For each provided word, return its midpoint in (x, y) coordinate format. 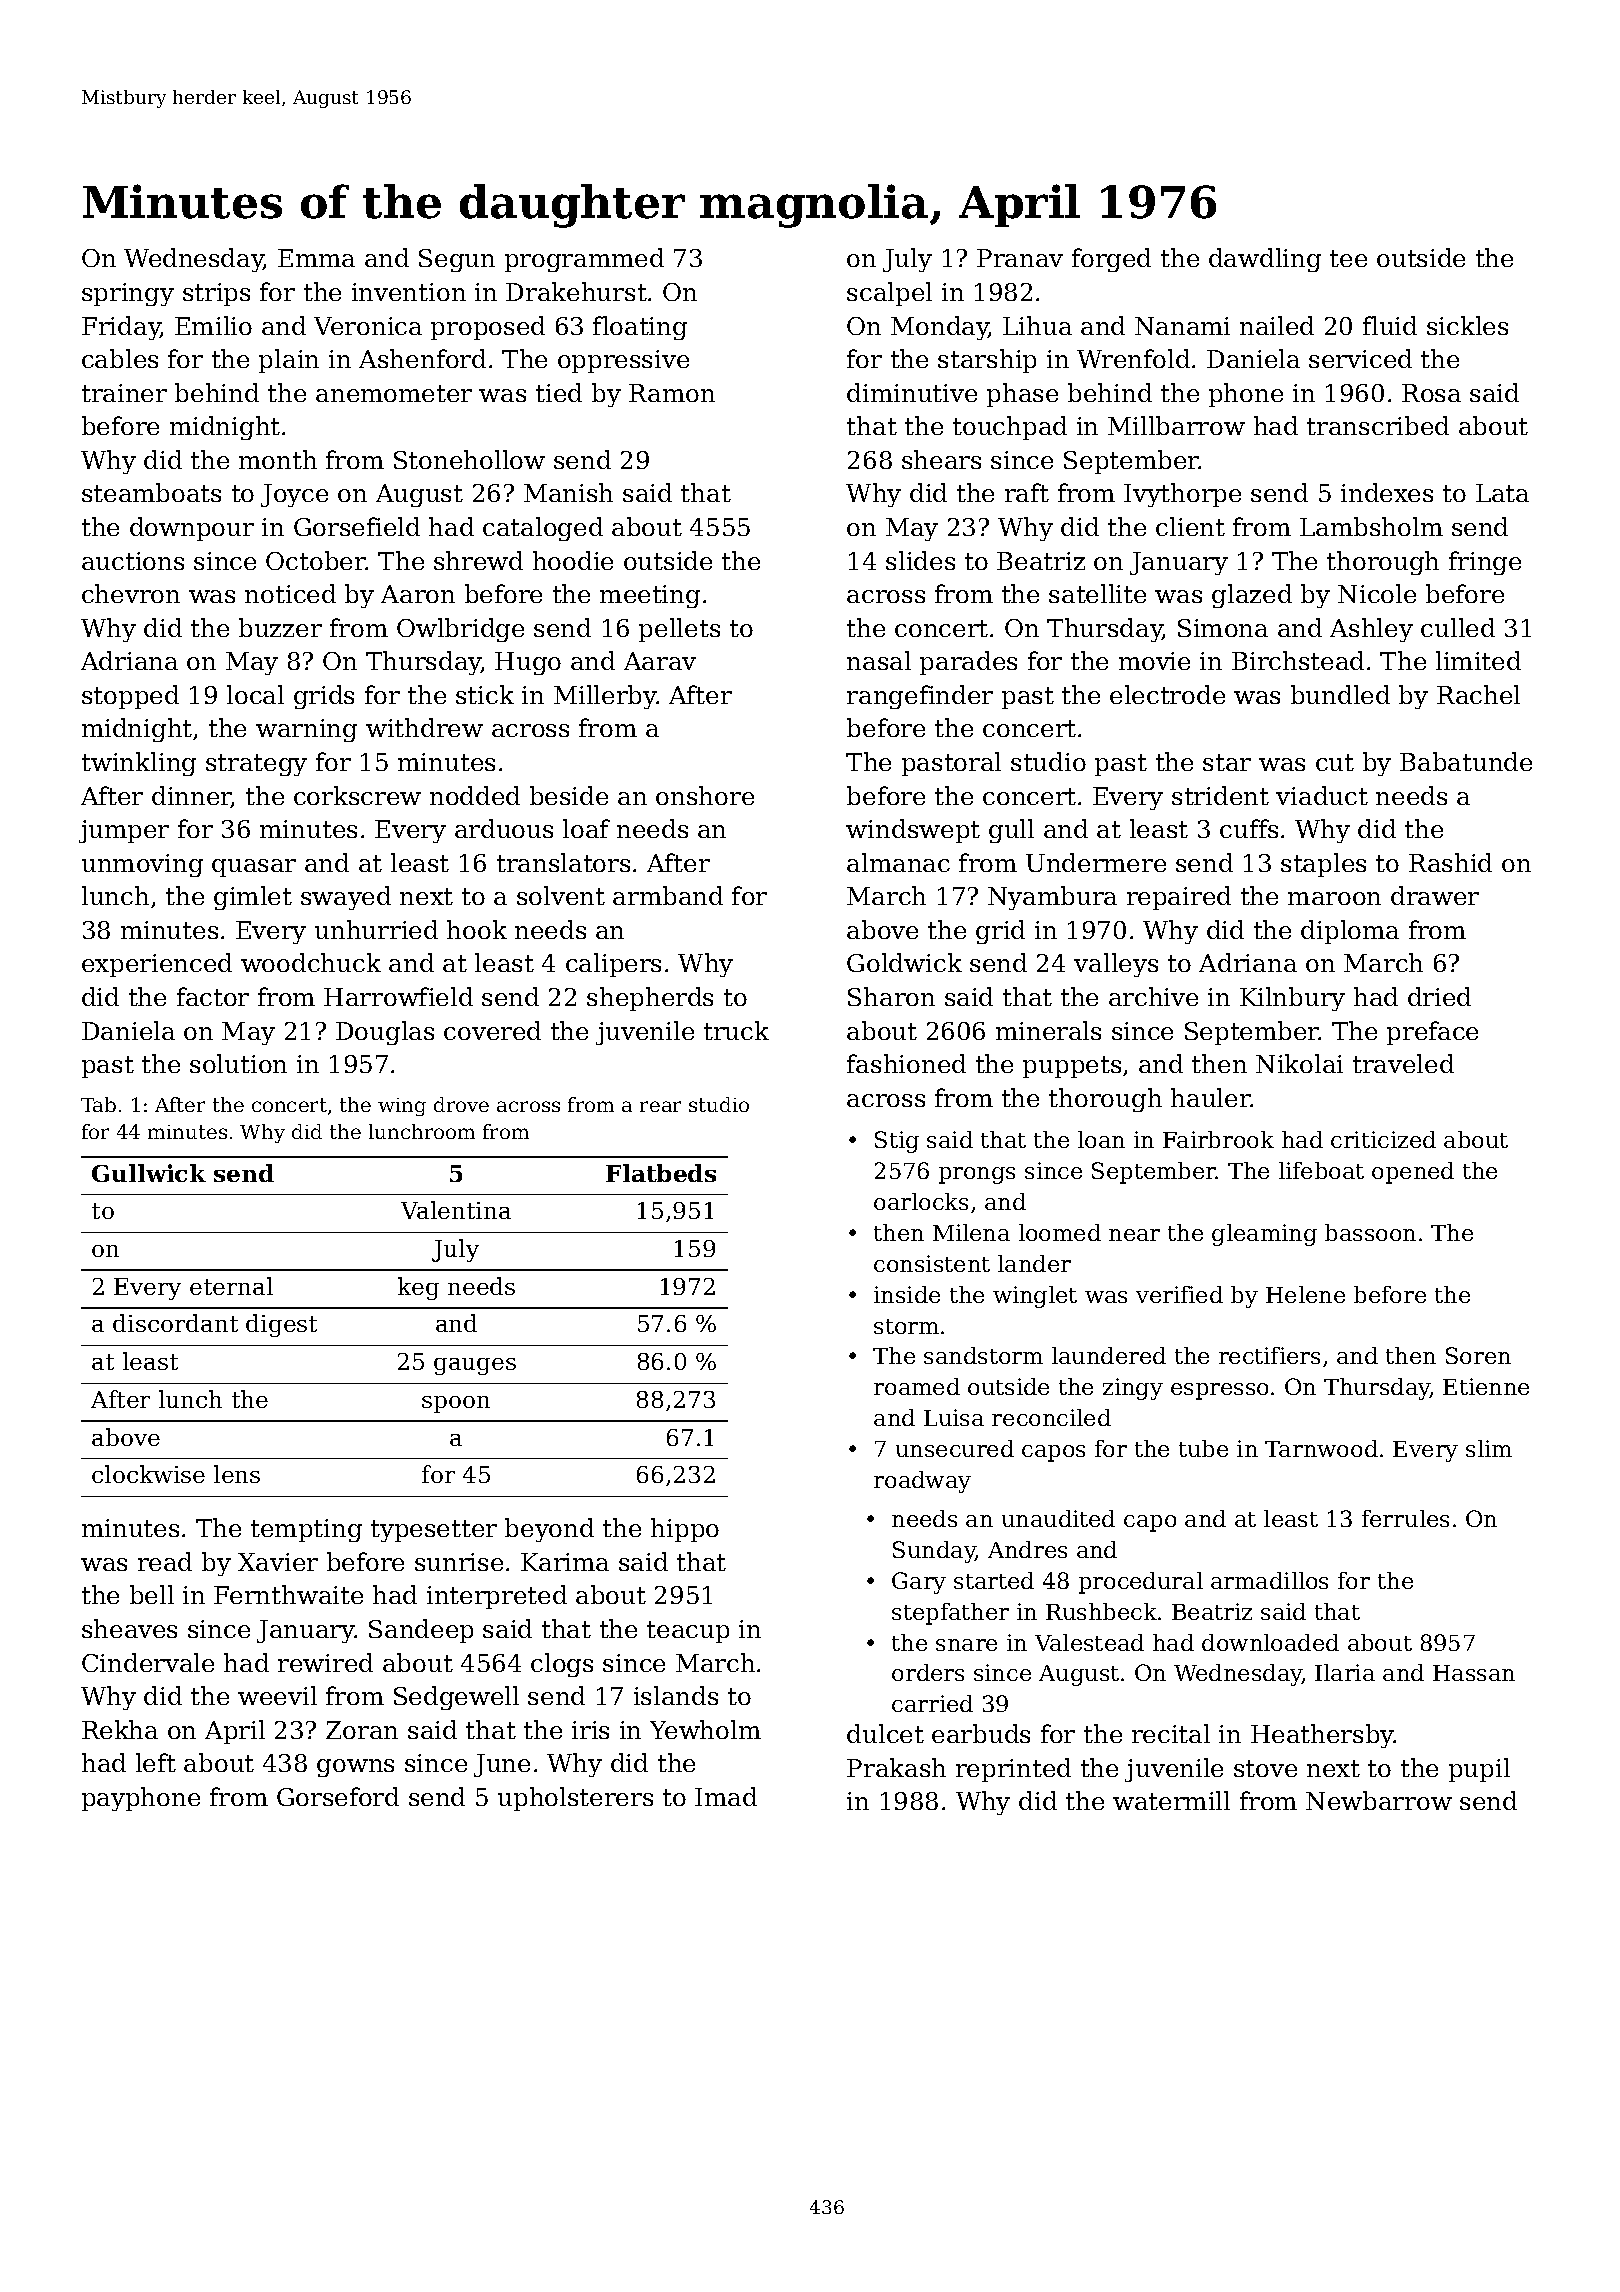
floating (640, 328)
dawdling (1265, 260)
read (165, 1561)
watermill (1171, 1800)
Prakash (896, 1767)
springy (128, 294)
